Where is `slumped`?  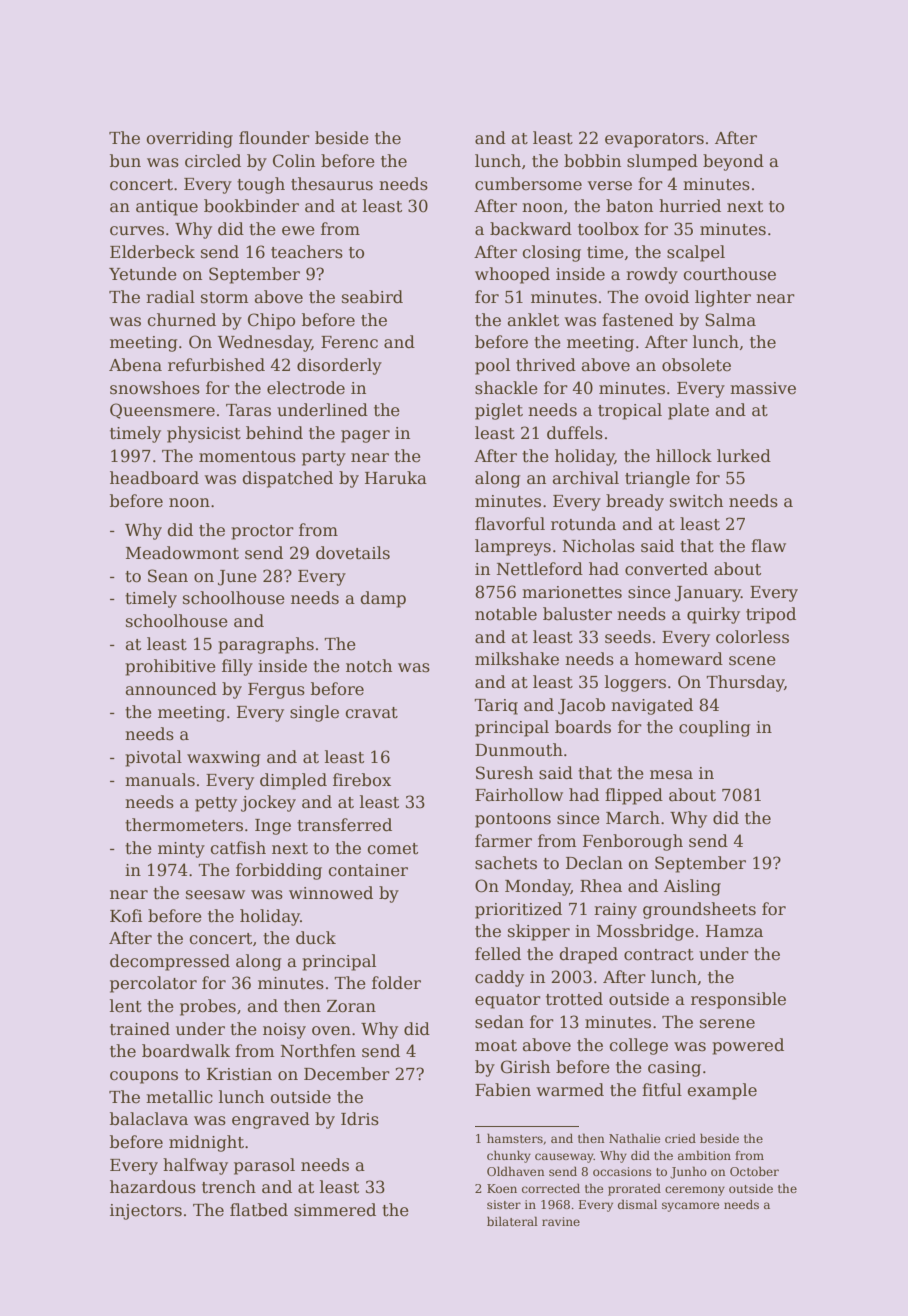 slumped is located at coordinates (662, 162).
